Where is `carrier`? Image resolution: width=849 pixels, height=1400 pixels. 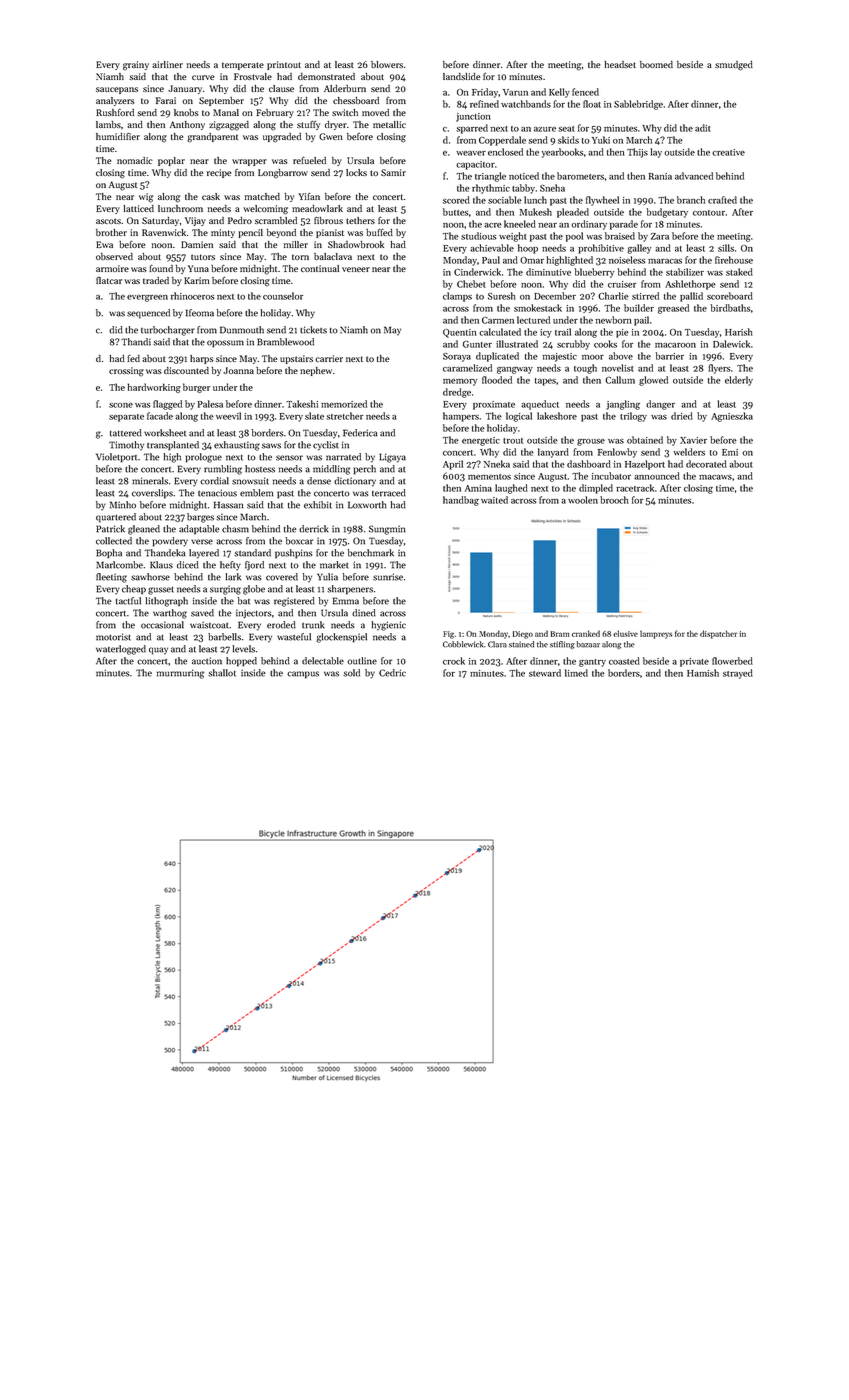 carrier is located at coordinates (329, 358).
